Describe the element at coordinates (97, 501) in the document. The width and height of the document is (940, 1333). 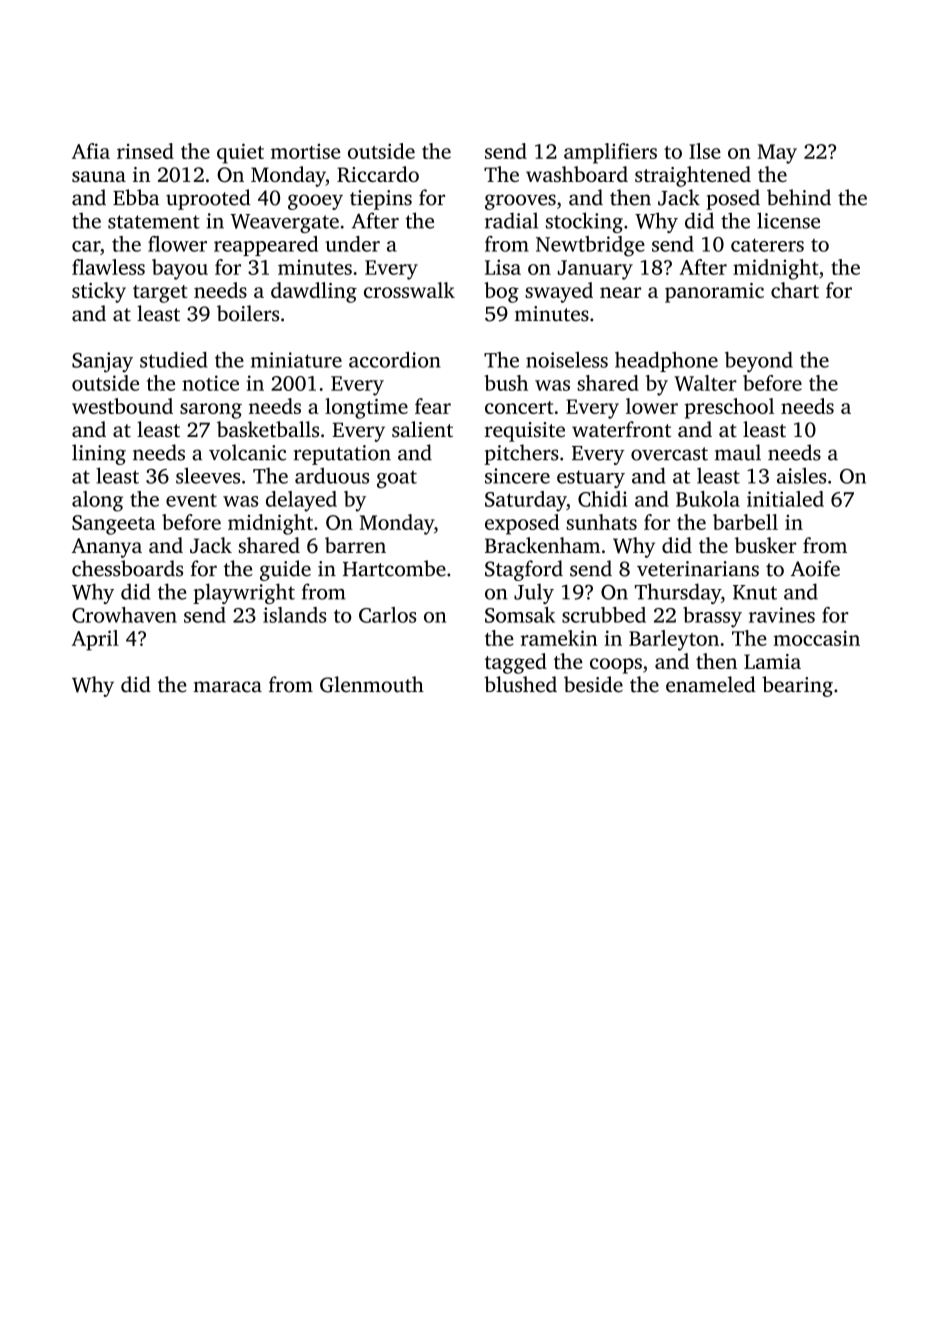
I see `along` at that location.
